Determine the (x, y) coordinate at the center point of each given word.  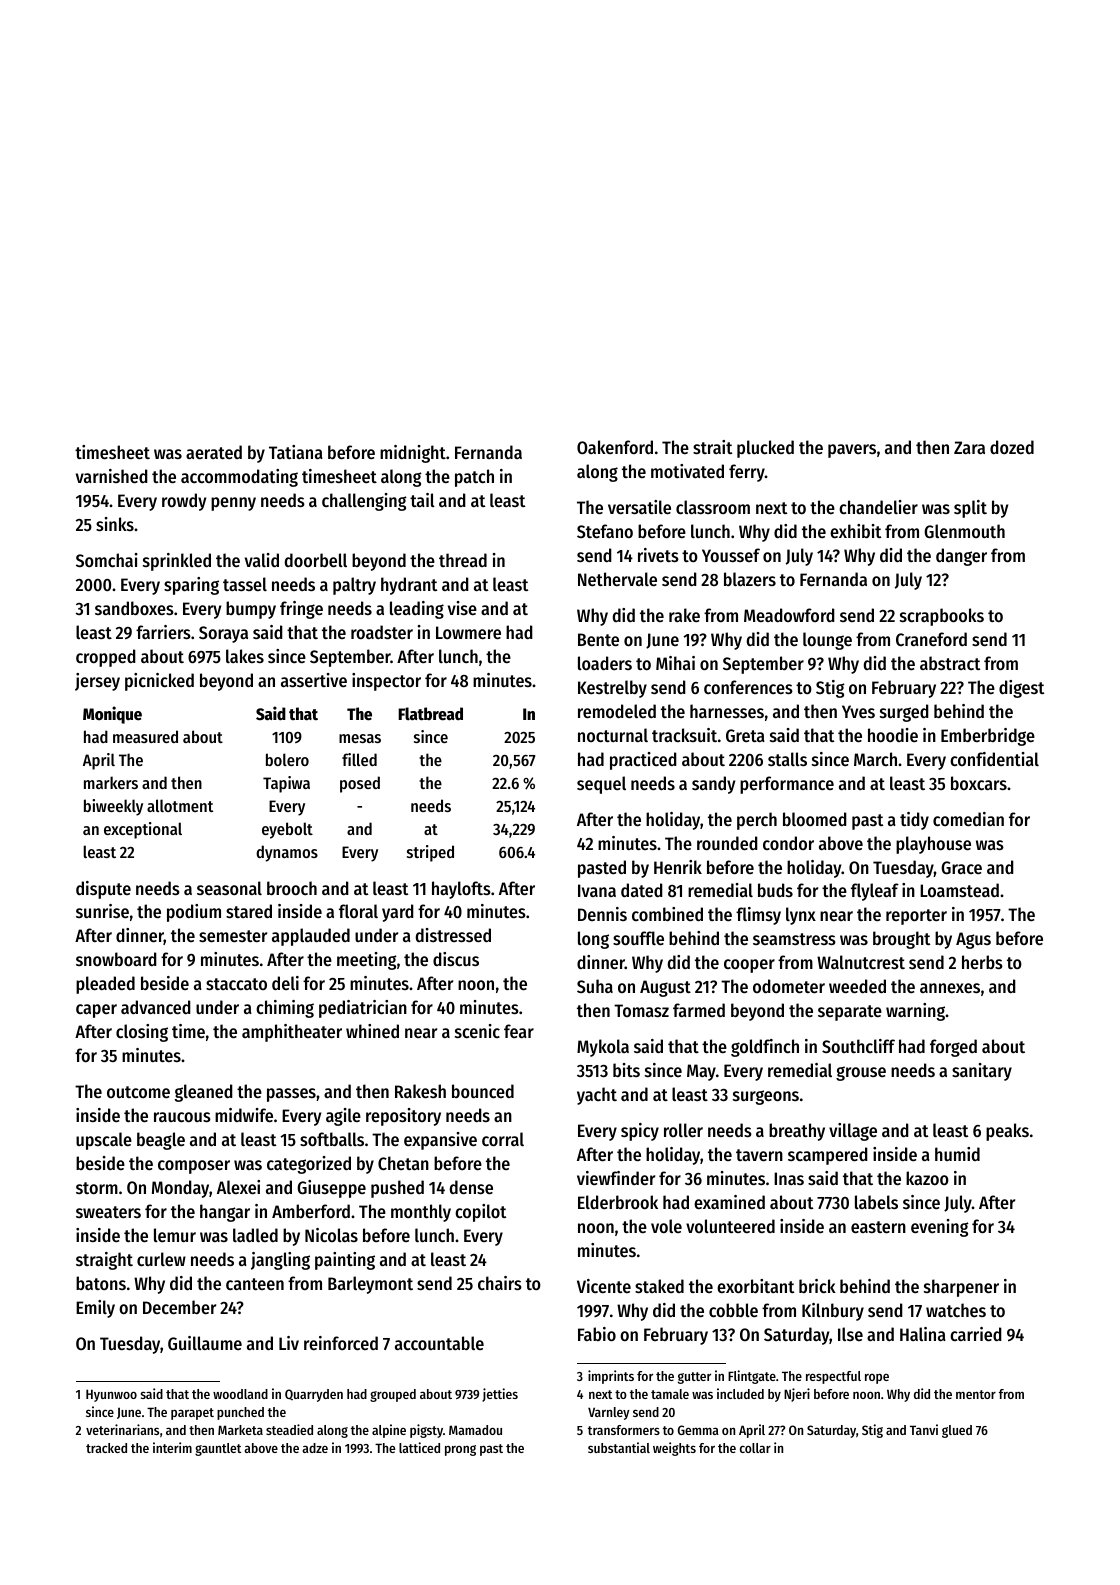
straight (104, 1261)
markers (111, 782)
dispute (103, 890)
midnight (413, 454)
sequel (601, 785)
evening (940, 1228)
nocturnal (613, 735)
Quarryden (314, 1395)
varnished (112, 476)
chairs (500, 1283)
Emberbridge (988, 737)
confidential (994, 759)
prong (460, 1450)
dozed (1012, 447)
